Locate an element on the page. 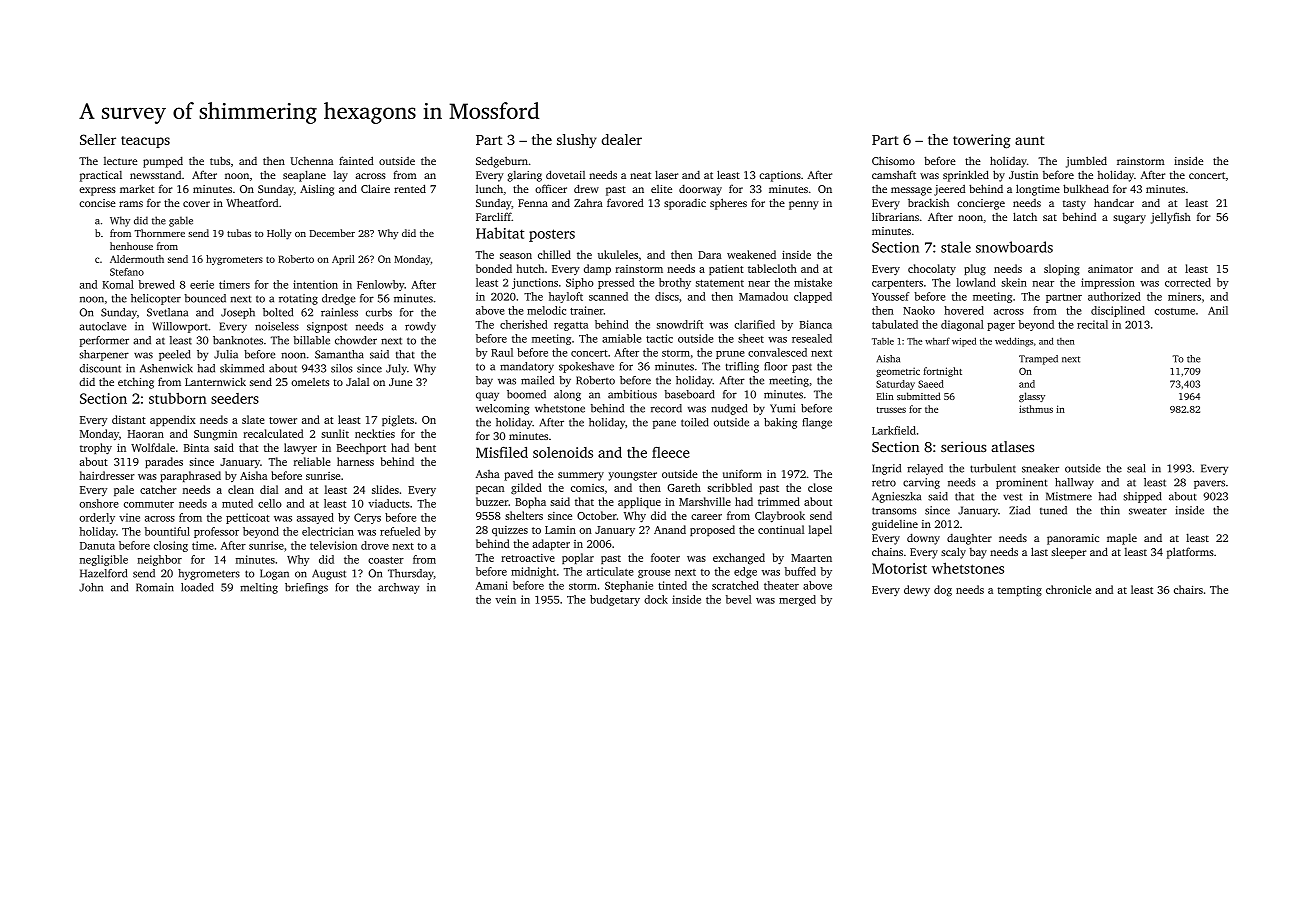  dealer is located at coordinates (621, 139).
